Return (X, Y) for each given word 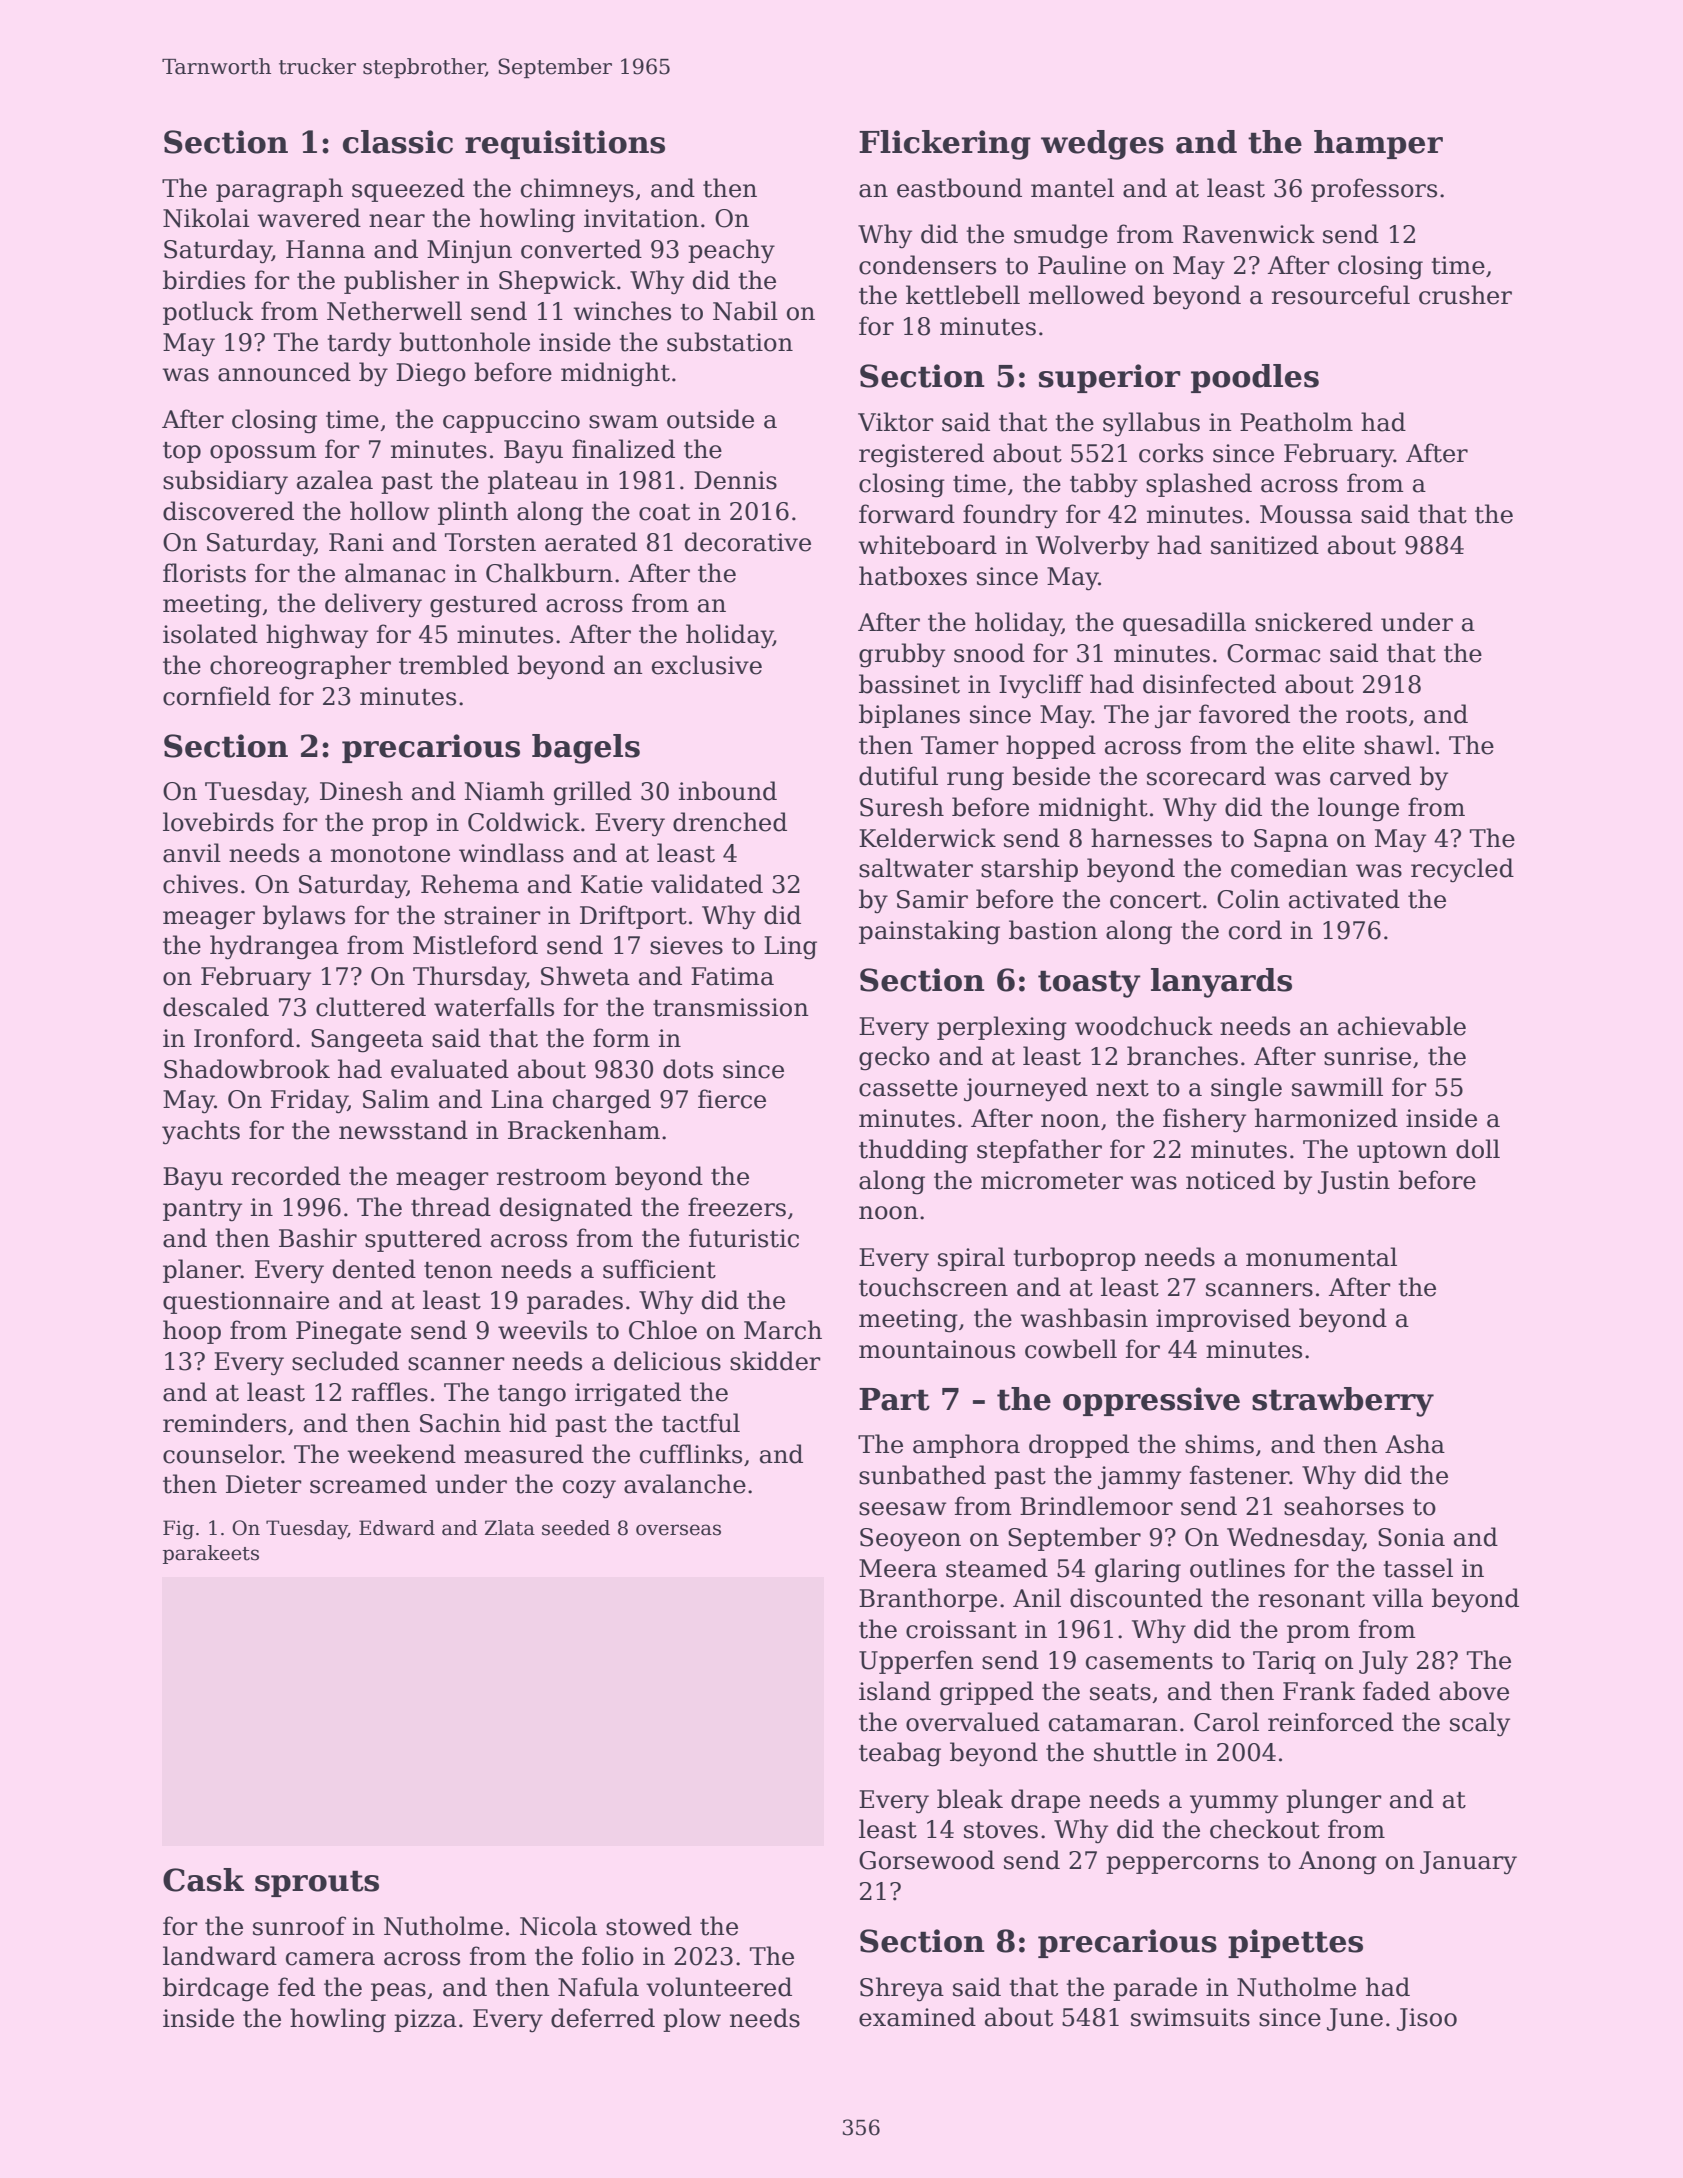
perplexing (1002, 1028)
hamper (1378, 144)
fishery (1204, 1120)
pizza (425, 2020)
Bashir (318, 1238)
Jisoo (1427, 2019)
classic (398, 142)
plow (692, 2020)
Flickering (945, 145)
